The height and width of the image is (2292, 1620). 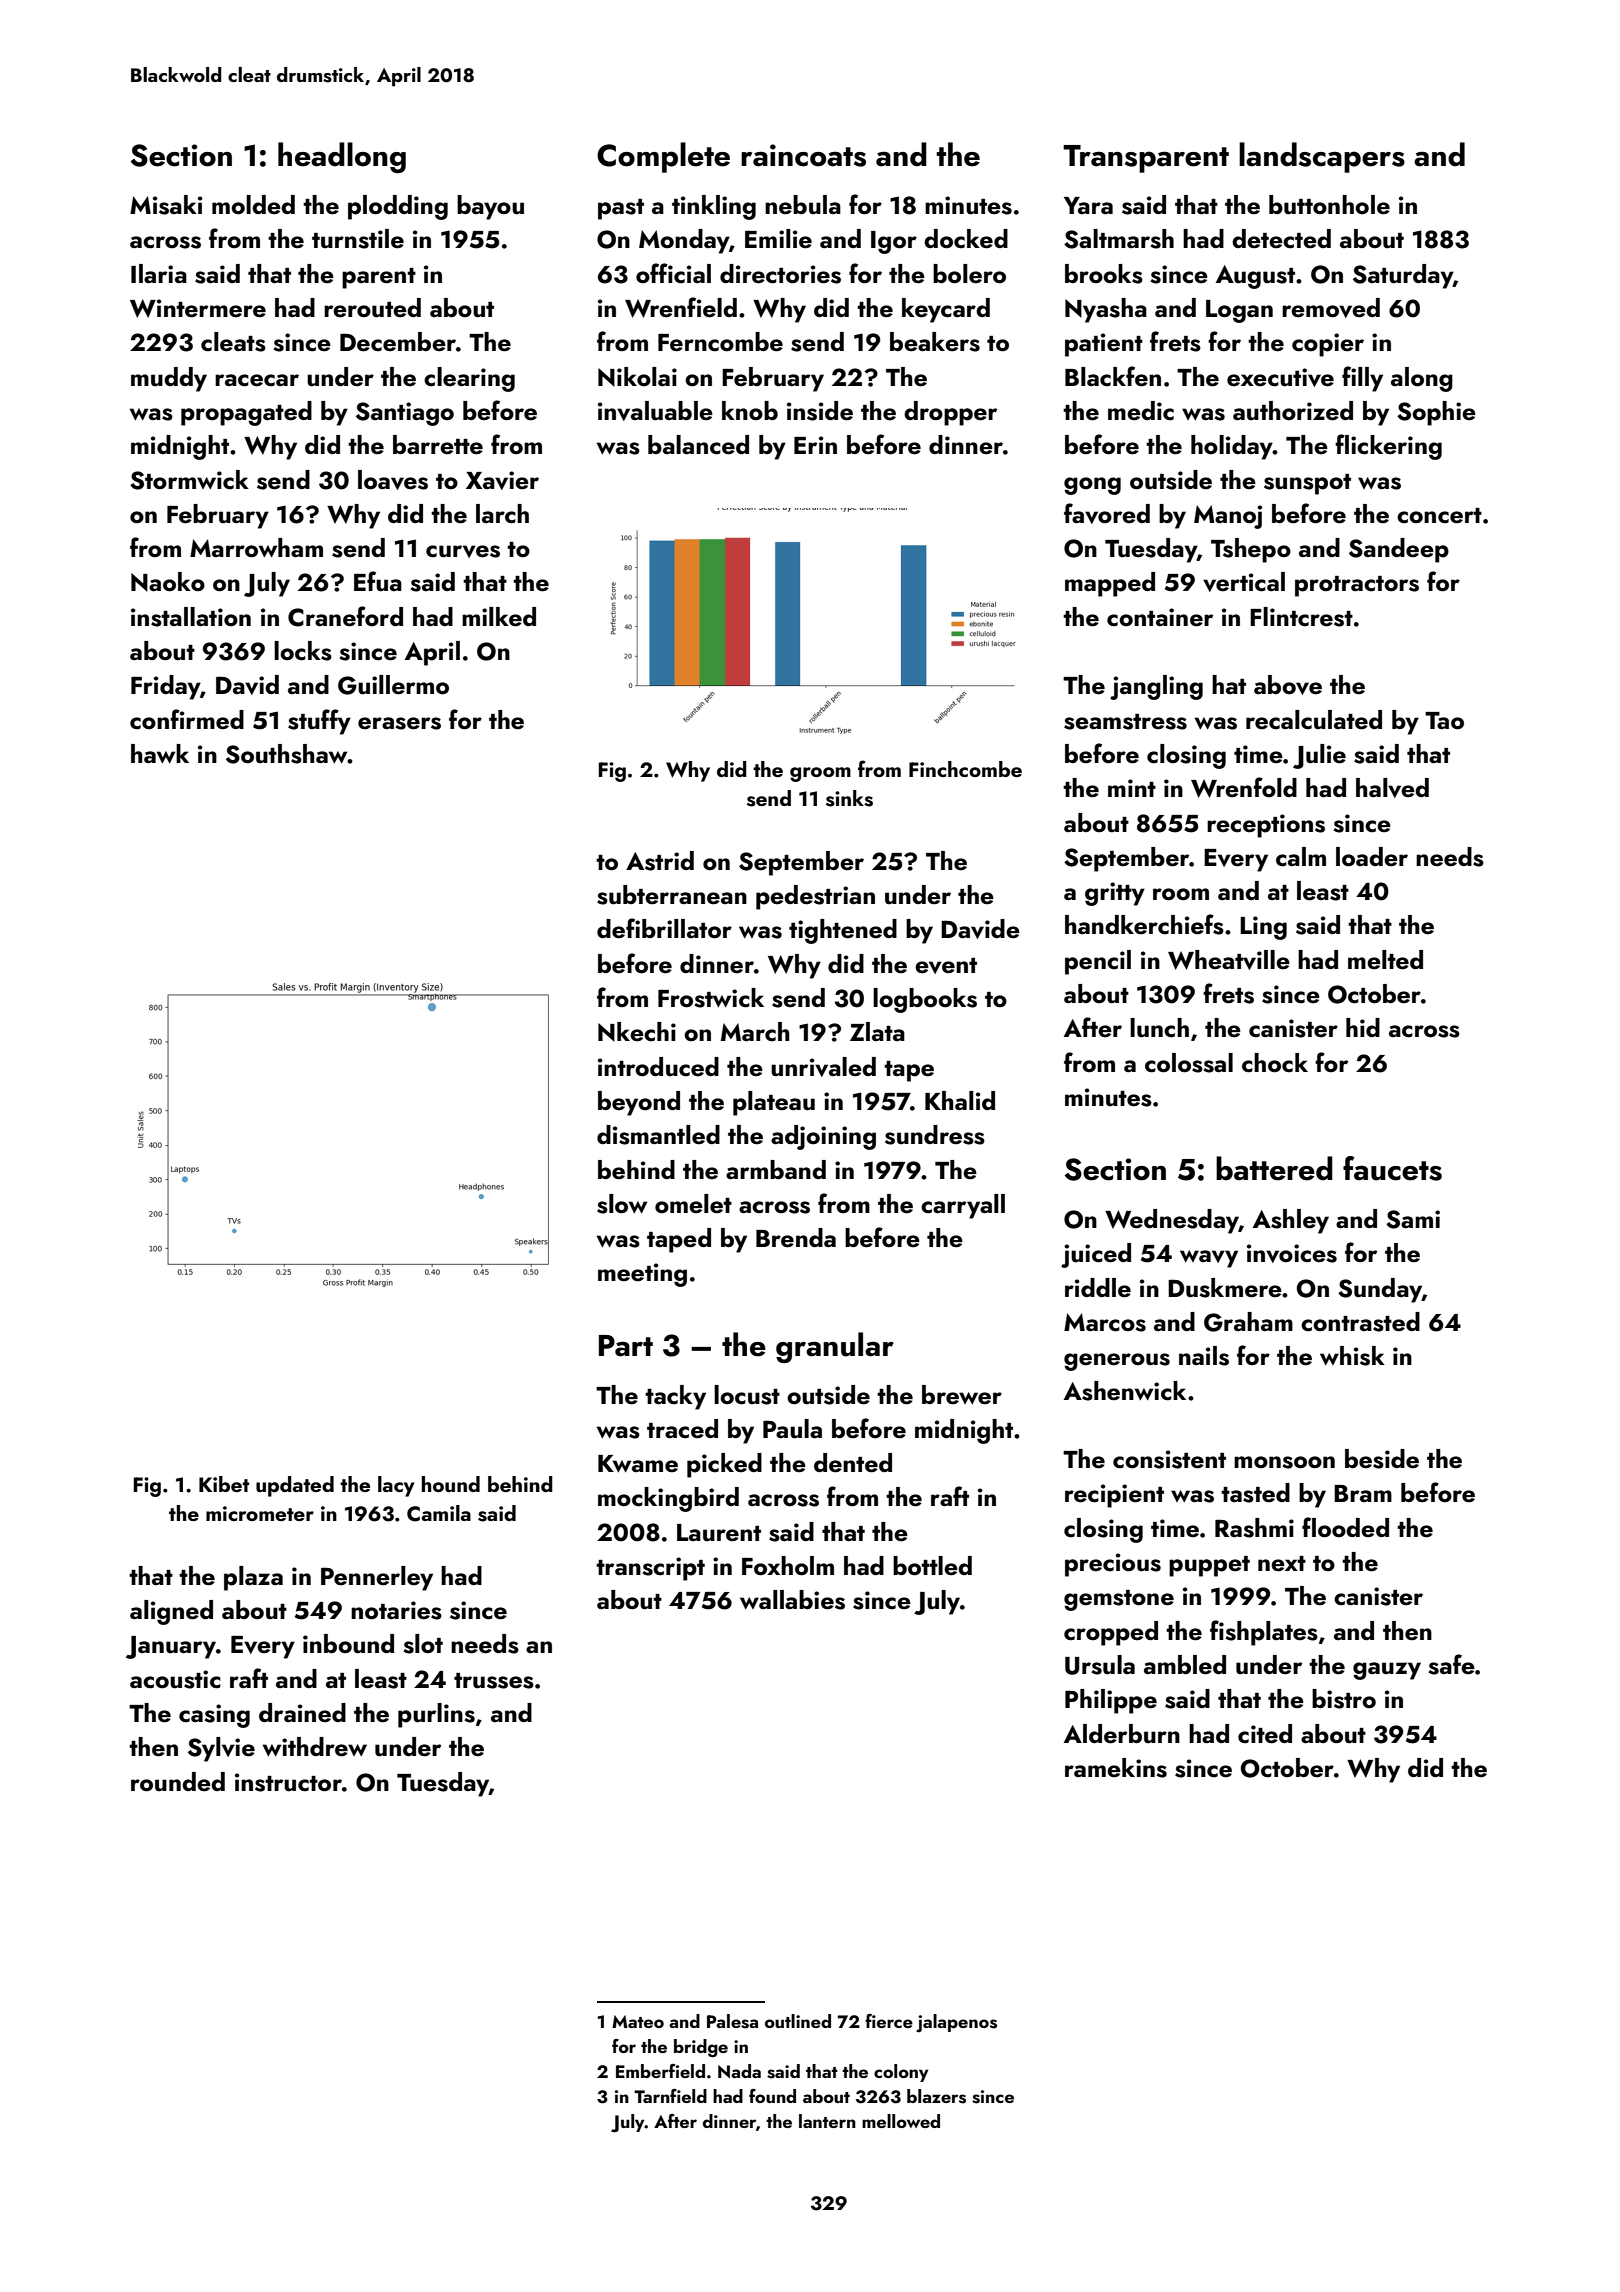 I want to click on blazers, so click(x=936, y=2096).
